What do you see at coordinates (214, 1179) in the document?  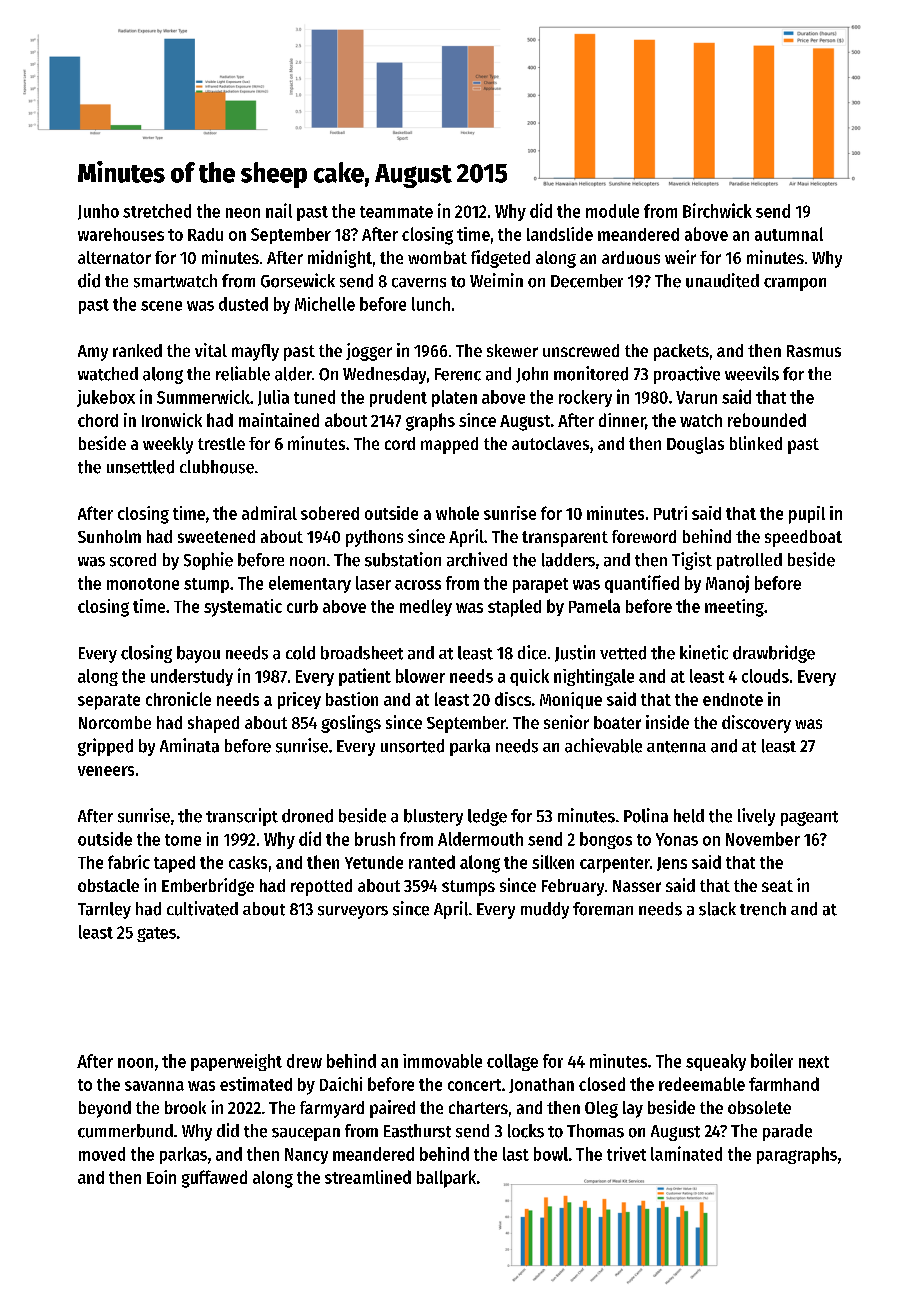 I see `guffawed` at bounding box center [214, 1179].
